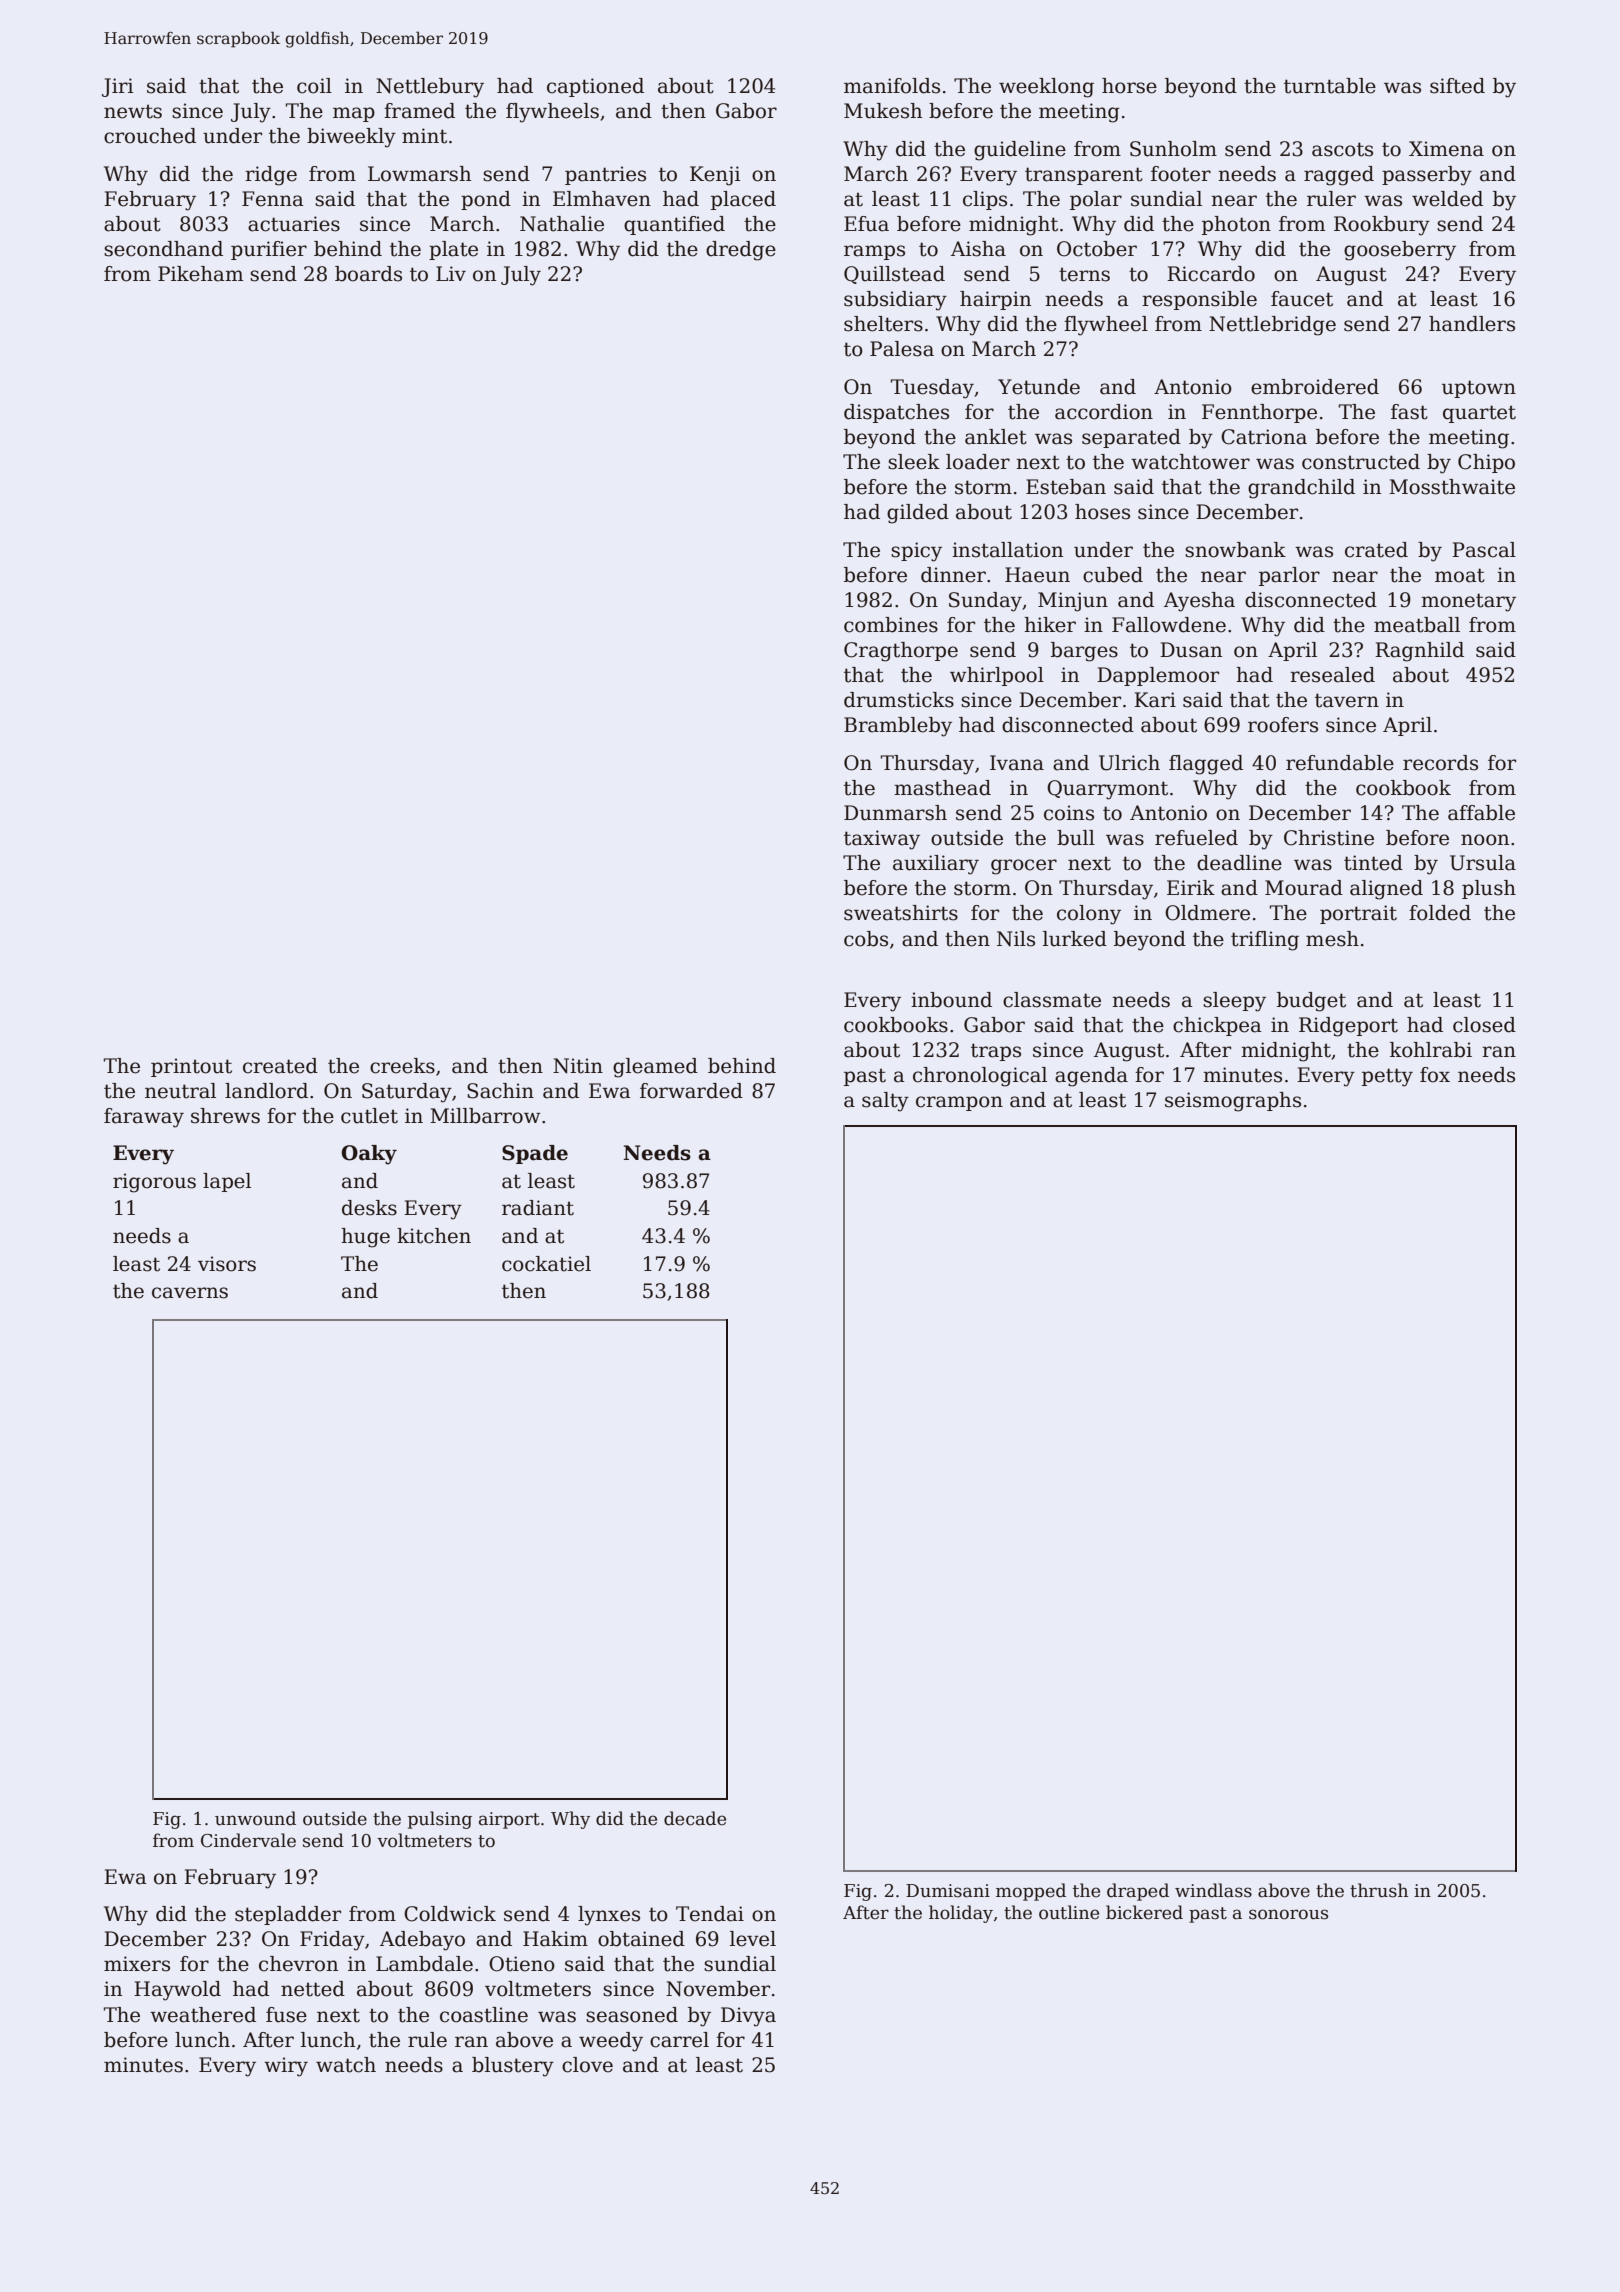 Image resolution: width=1620 pixels, height=2292 pixels. I want to click on stepladder, so click(288, 1915).
